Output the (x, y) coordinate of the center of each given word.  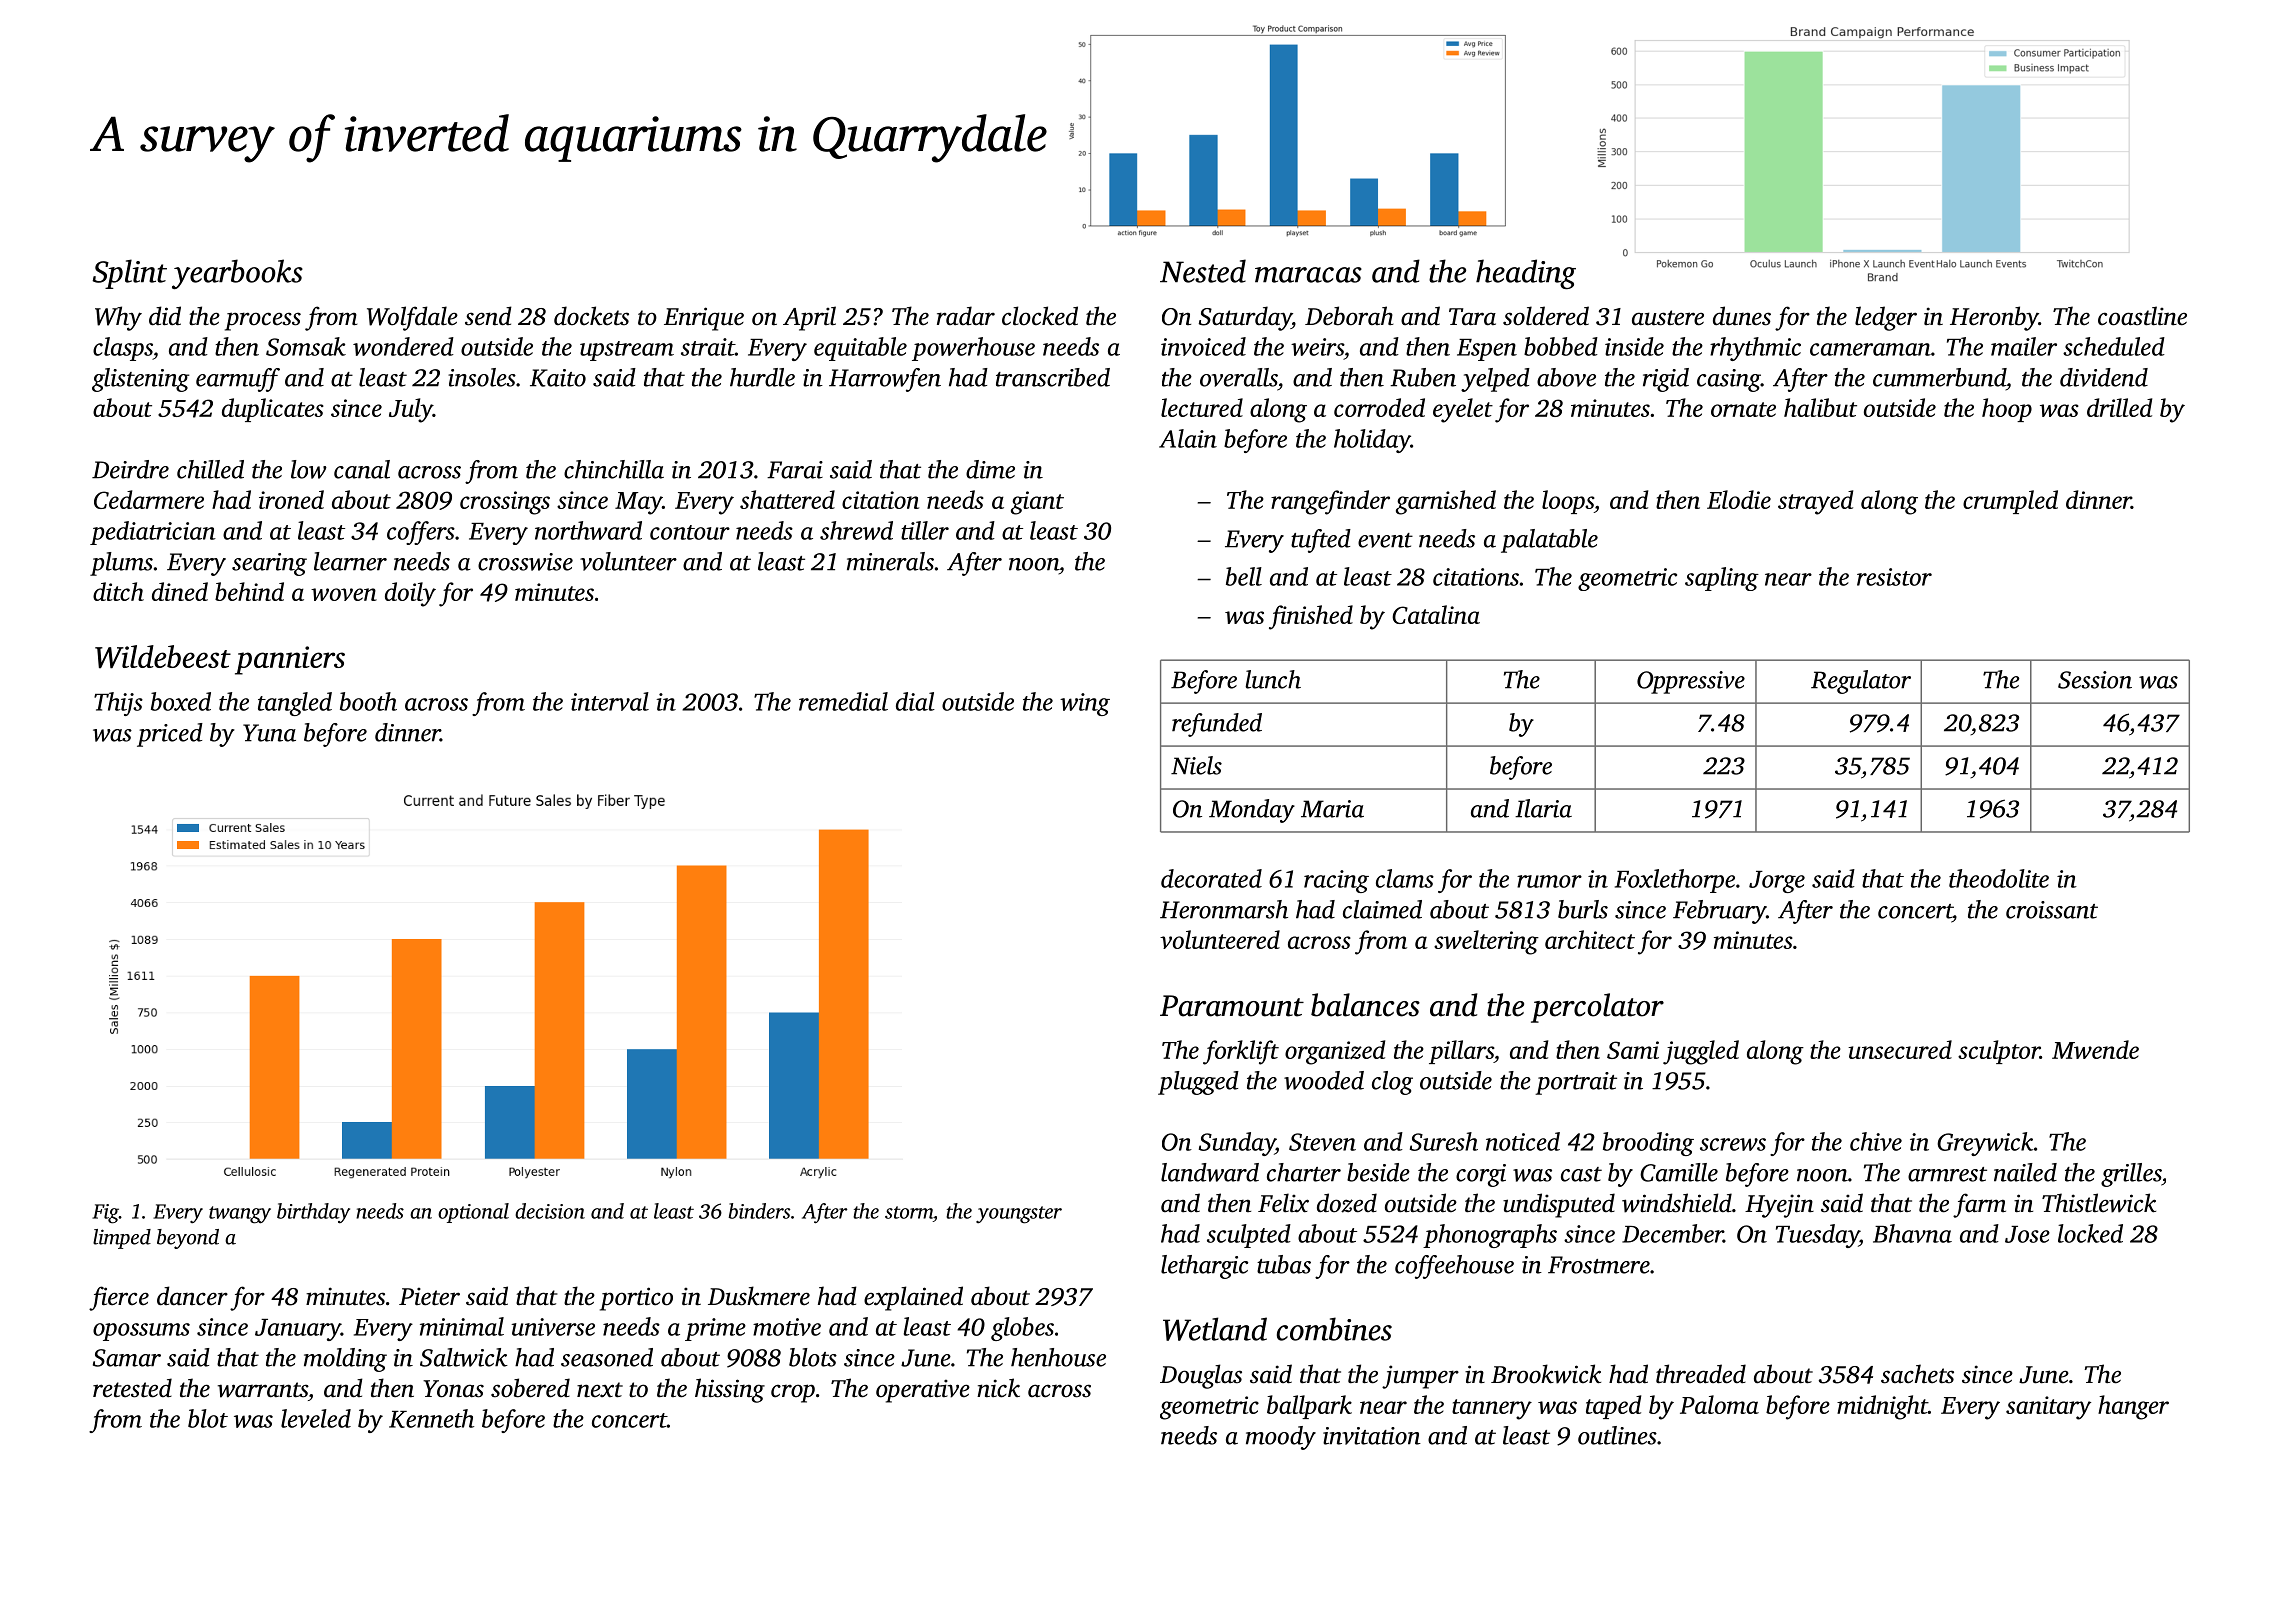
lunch (1273, 679)
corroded (1379, 407)
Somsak (306, 346)
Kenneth (431, 1418)
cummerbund (1939, 377)
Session (2095, 680)
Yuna (269, 733)
